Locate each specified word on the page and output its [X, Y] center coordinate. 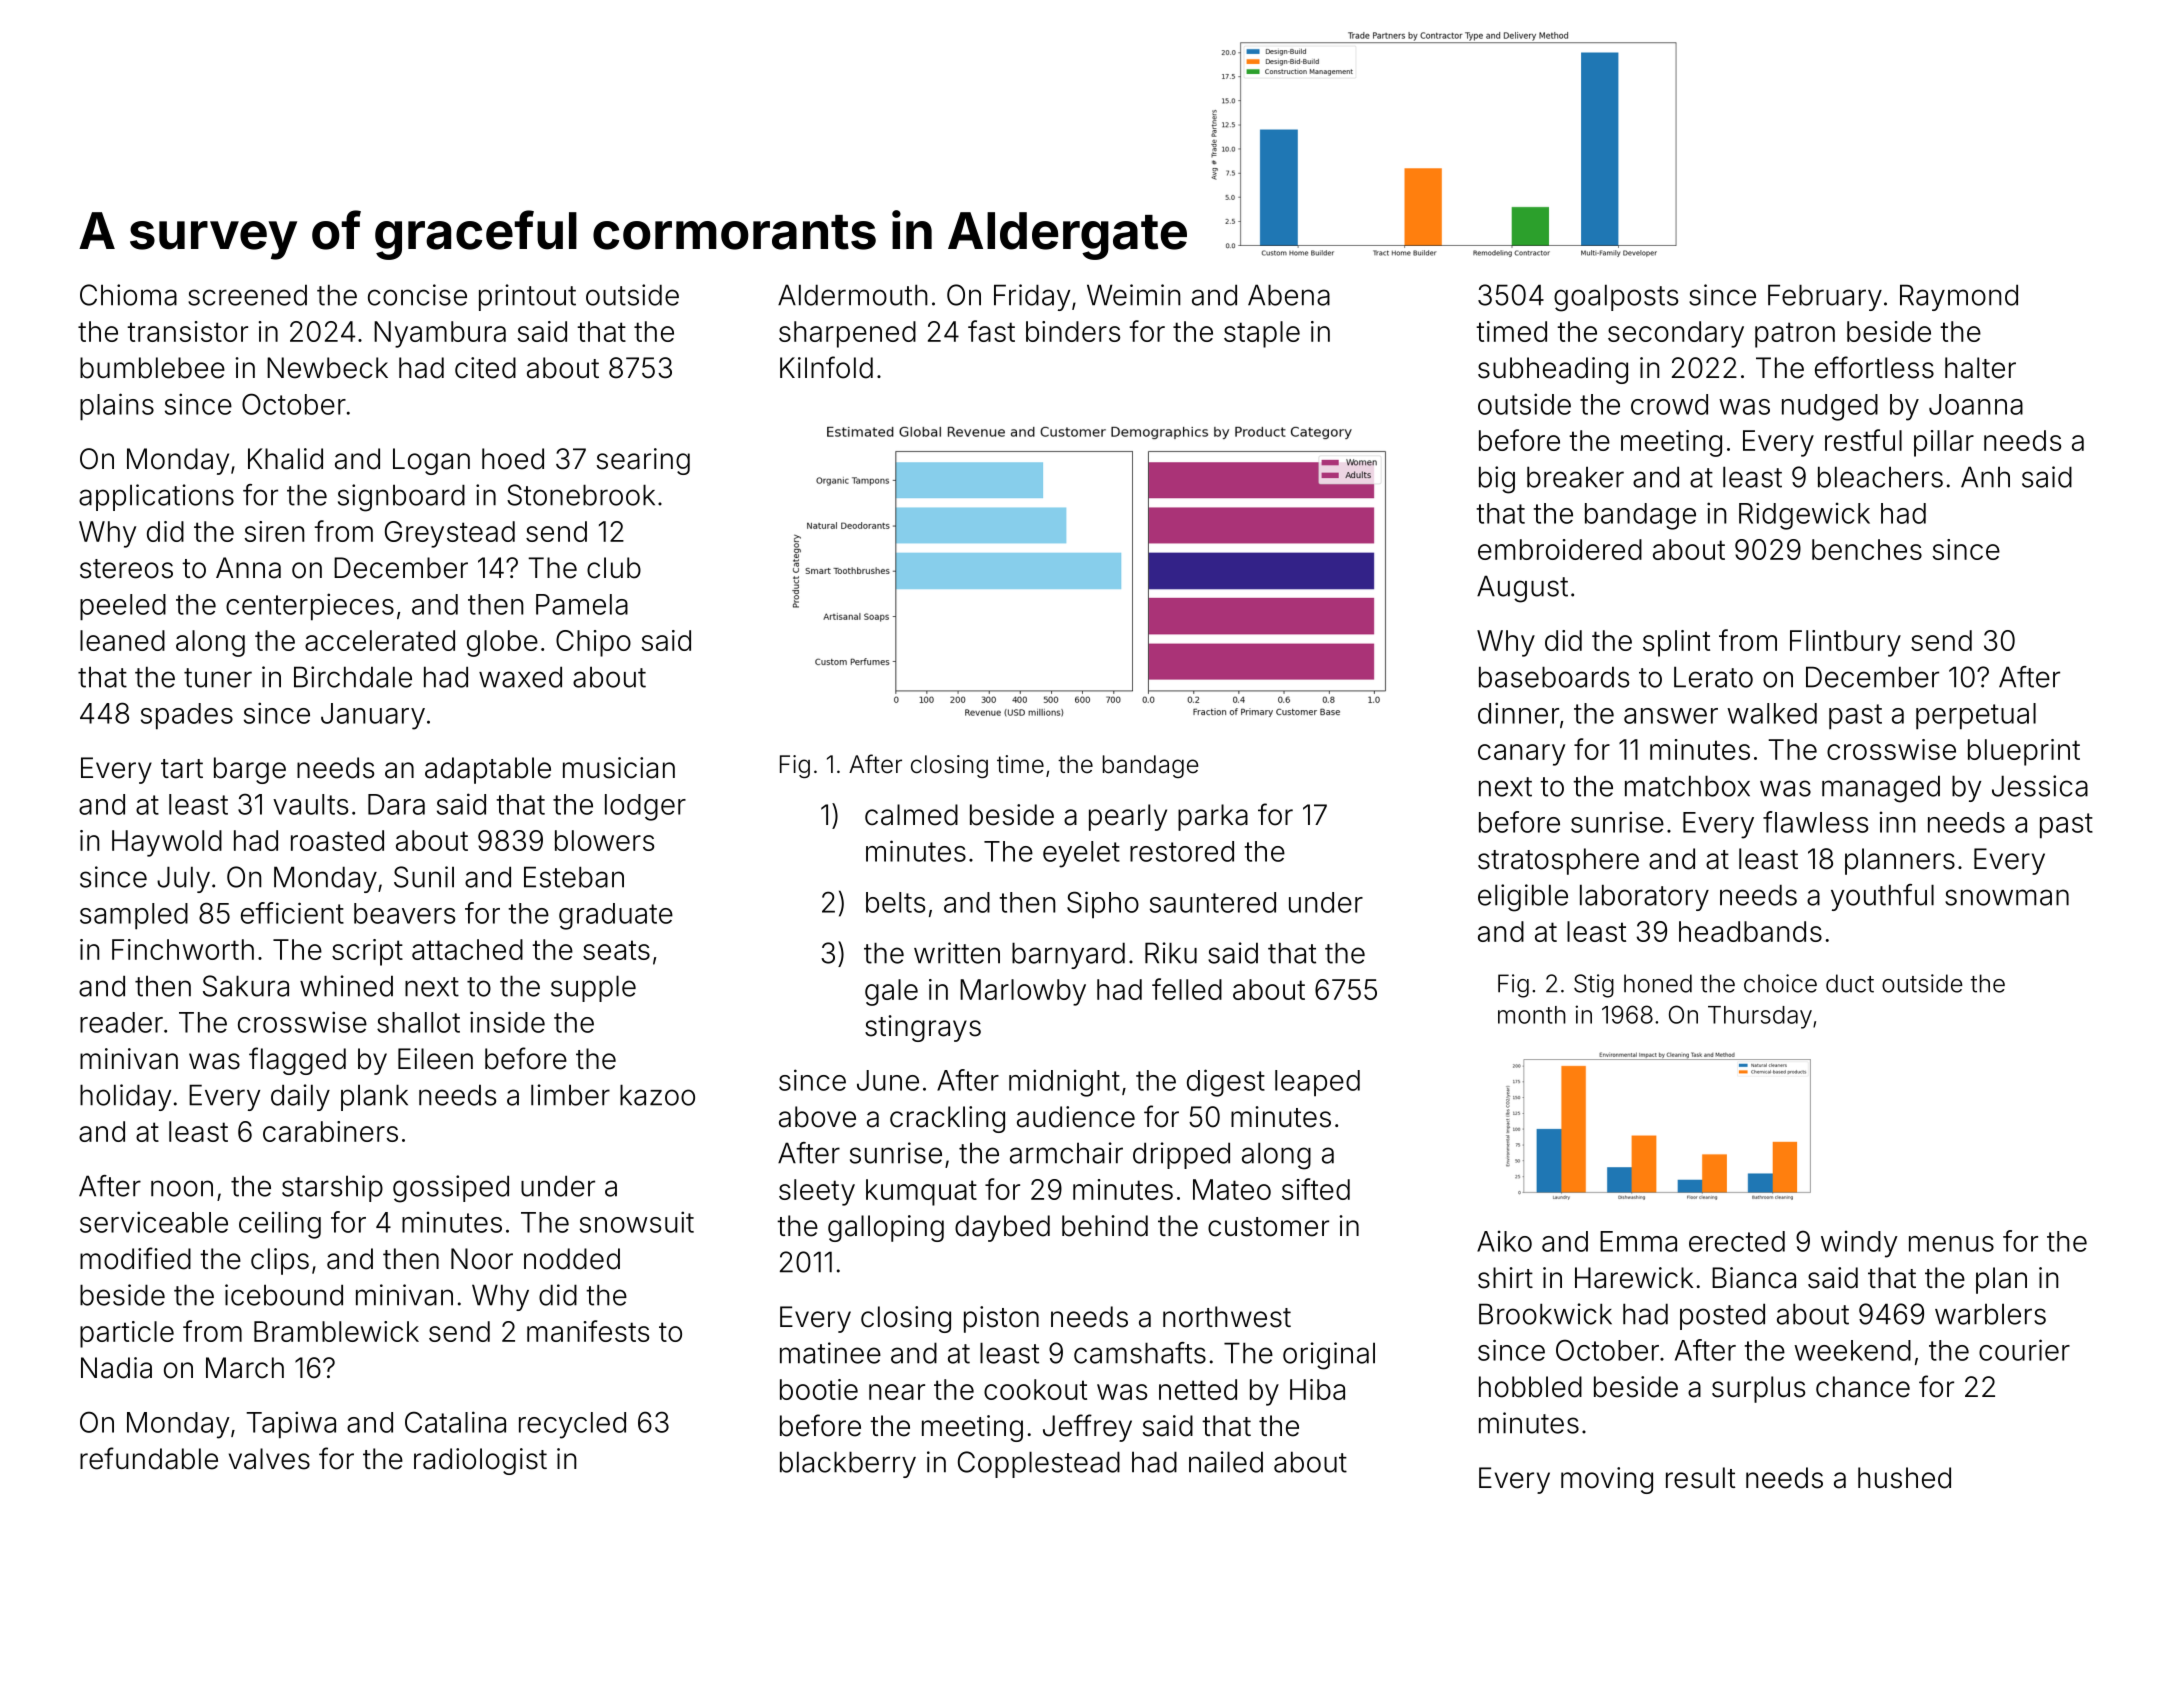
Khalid [285, 459]
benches [1867, 549]
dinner [1518, 713]
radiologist [480, 1461]
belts [895, 902]
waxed [520, 677]
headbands [1750, 931]
